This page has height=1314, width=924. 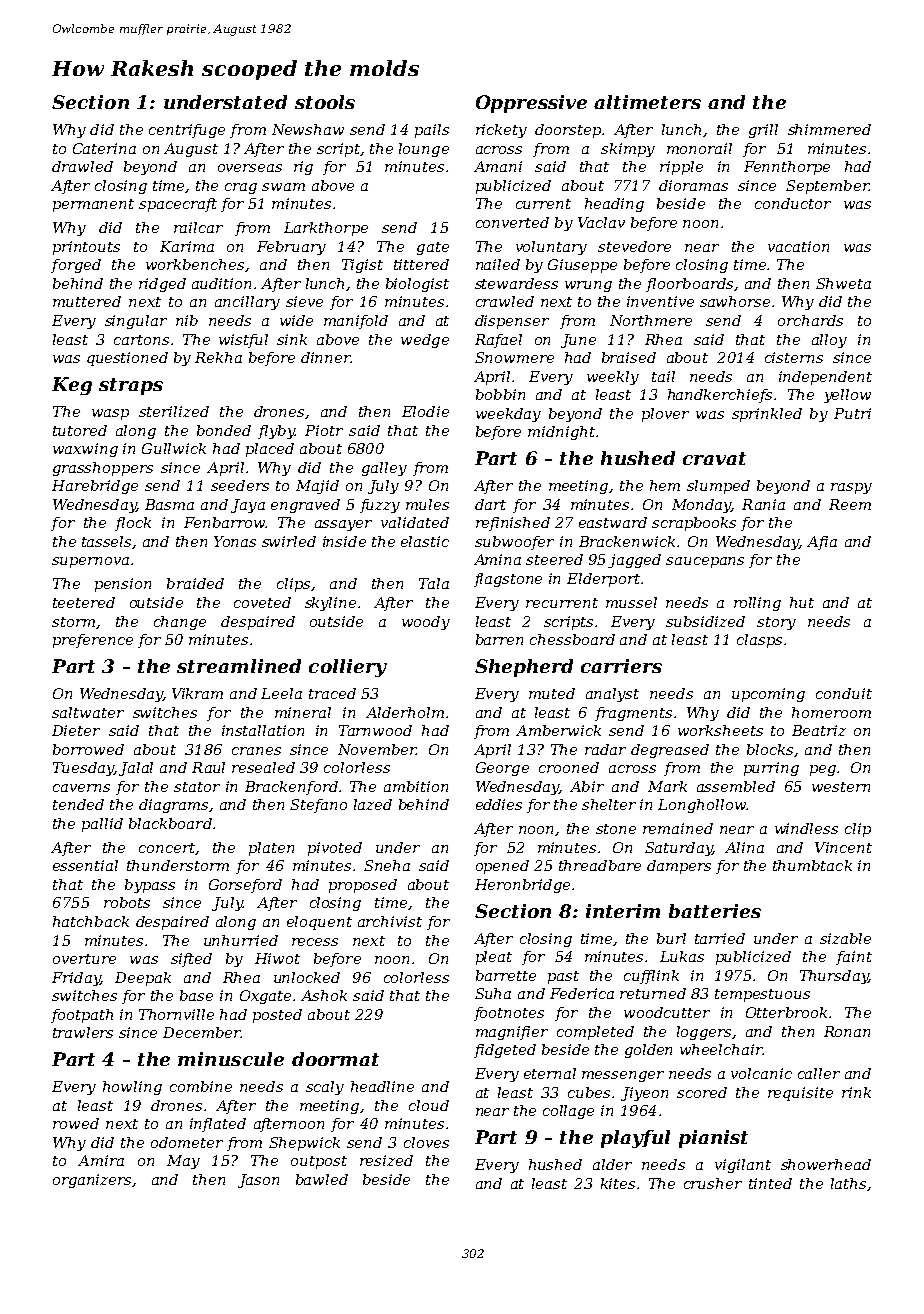 I want to click on trawlers, so click(x=83, y=1032).
